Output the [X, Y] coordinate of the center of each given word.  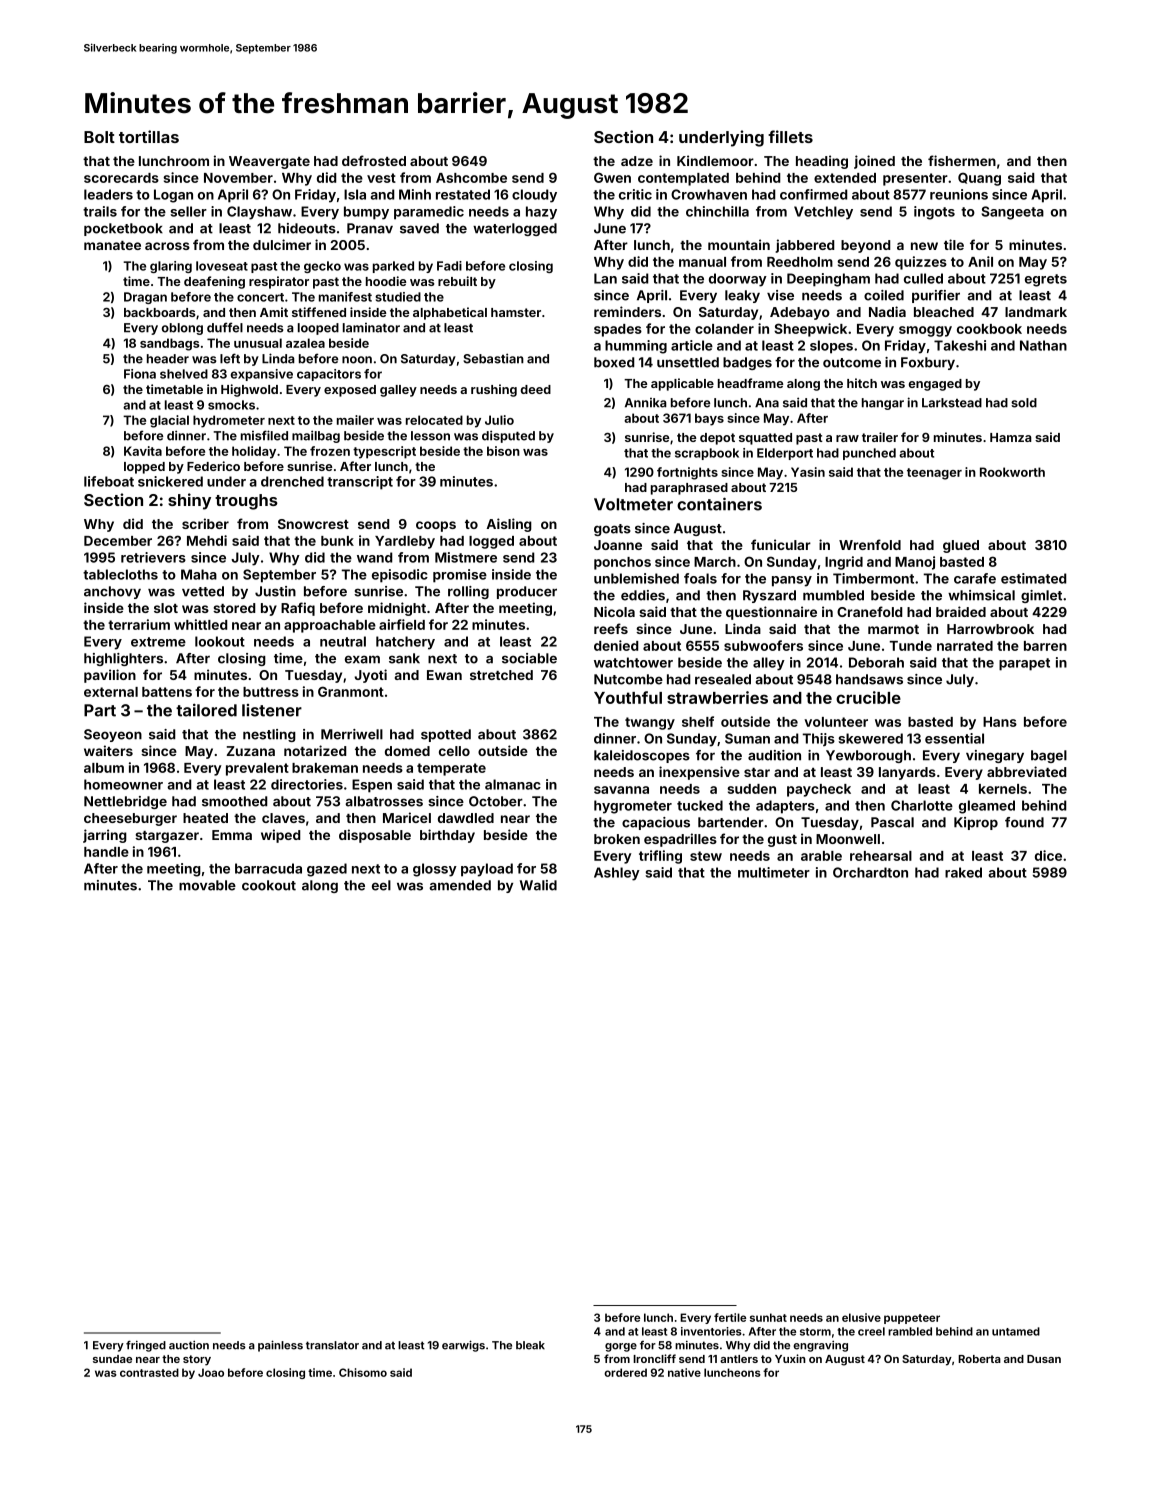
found [1024, 822]
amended [460, 885]
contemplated [683, 179]
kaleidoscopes [642, 756]
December [118, 541]
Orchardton [870, 872]
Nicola [614, 611]
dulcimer [282, 244]
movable [207, 885]
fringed [146, 1346]
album [104, 768]
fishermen [962, 160]
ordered [625, 1372]
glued [961, 546]
